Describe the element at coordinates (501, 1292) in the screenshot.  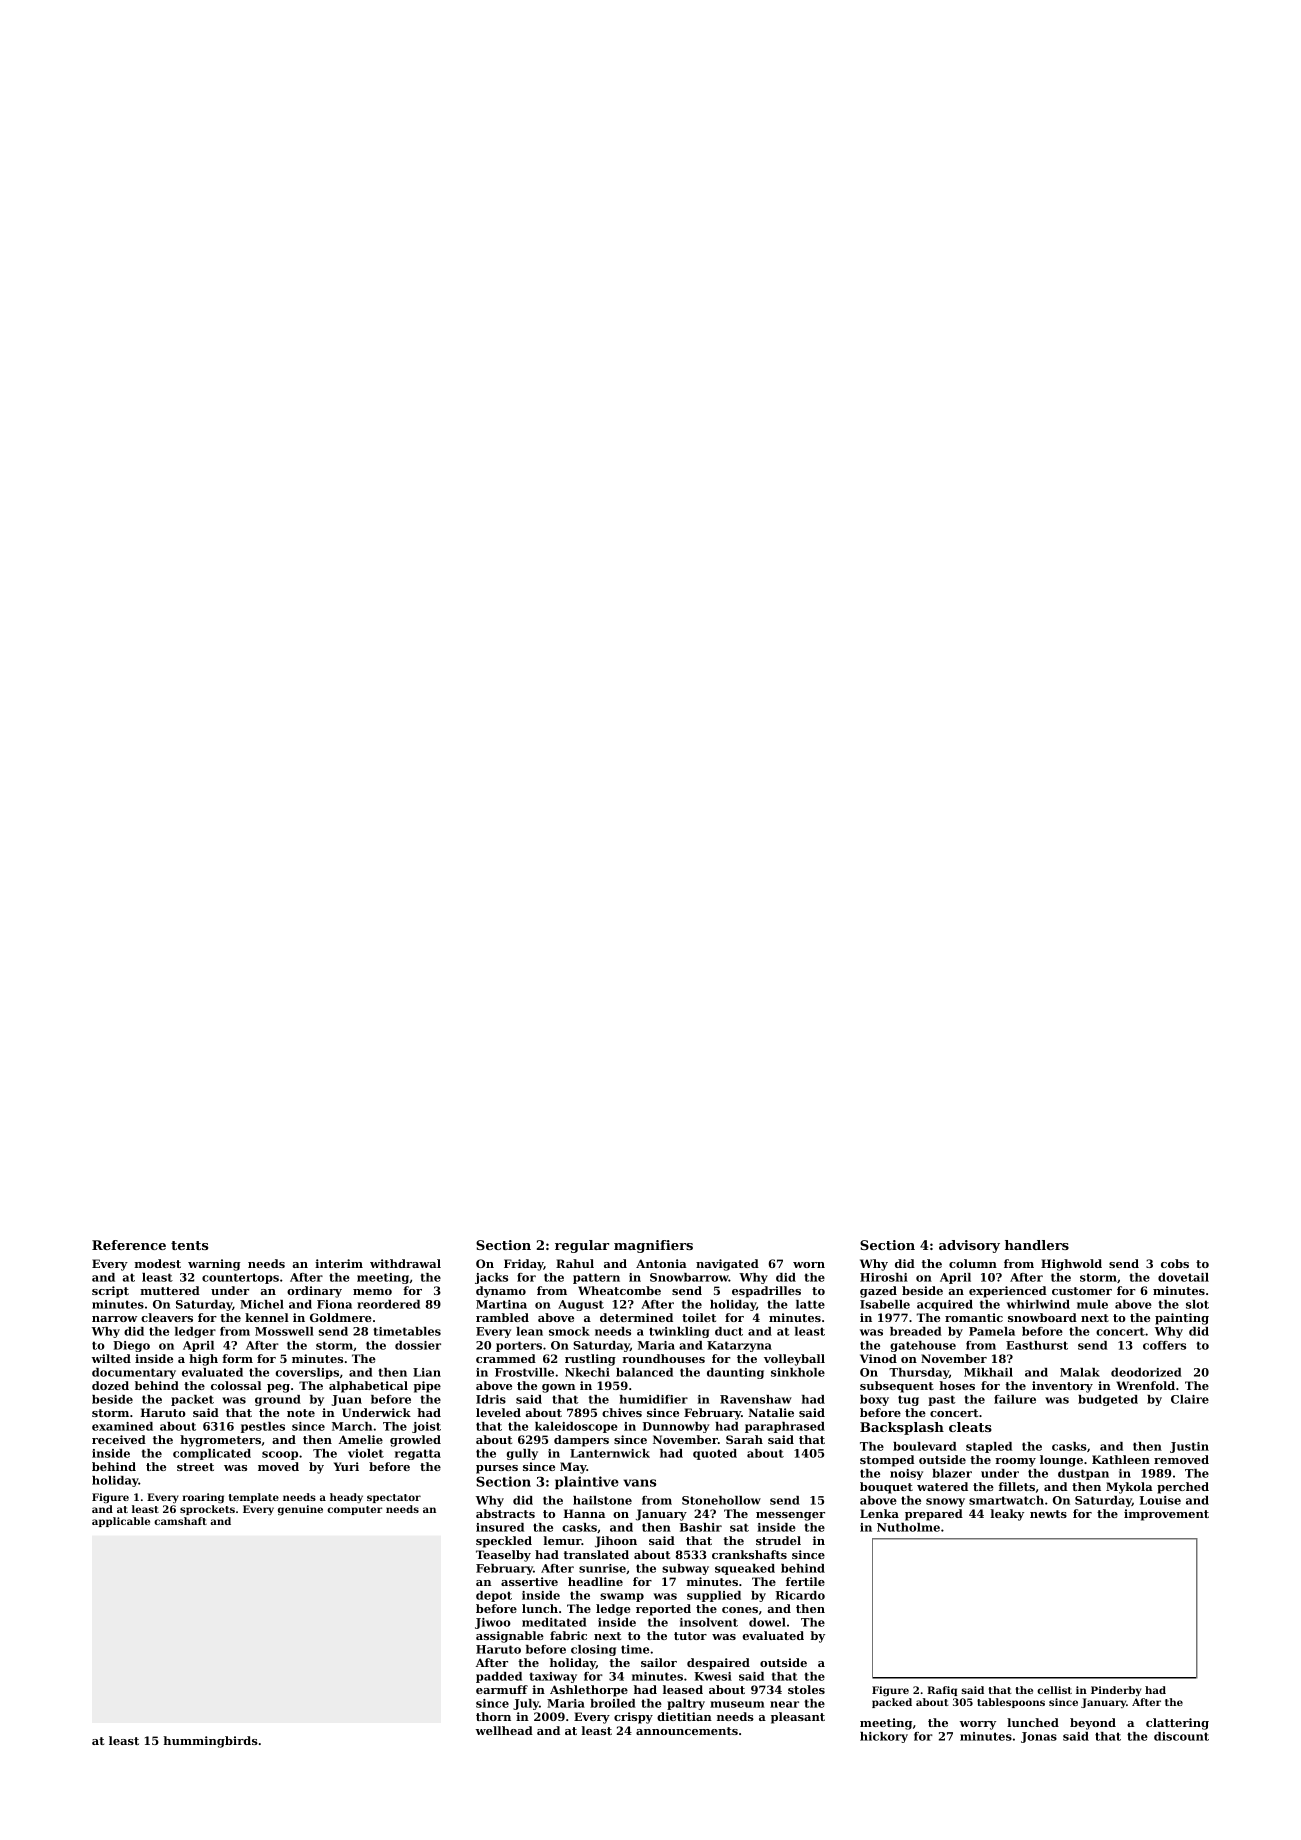
I see `dynamo` at that location.
